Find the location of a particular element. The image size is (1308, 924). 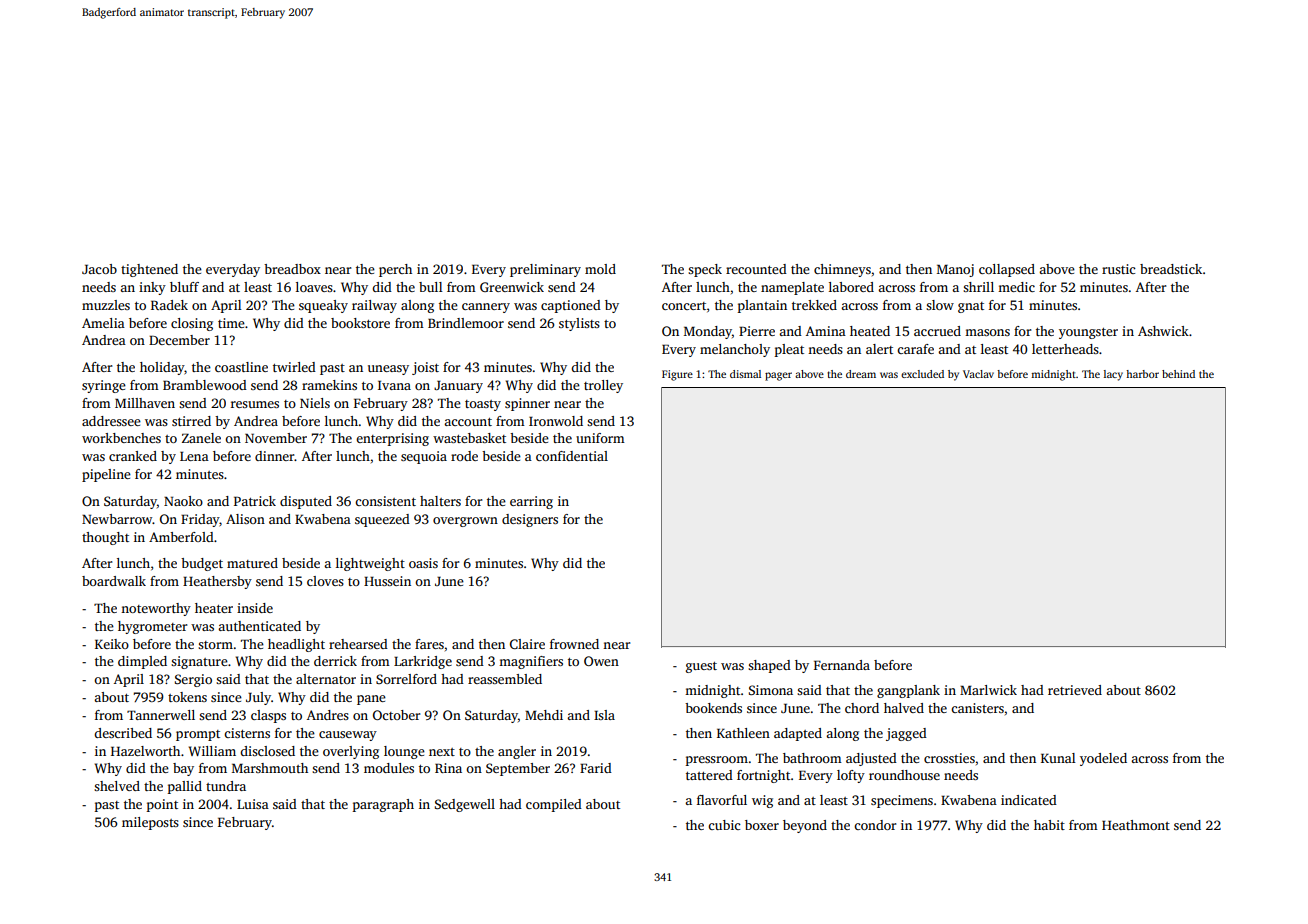

boardwalk is located at coordinates (114, 581).
